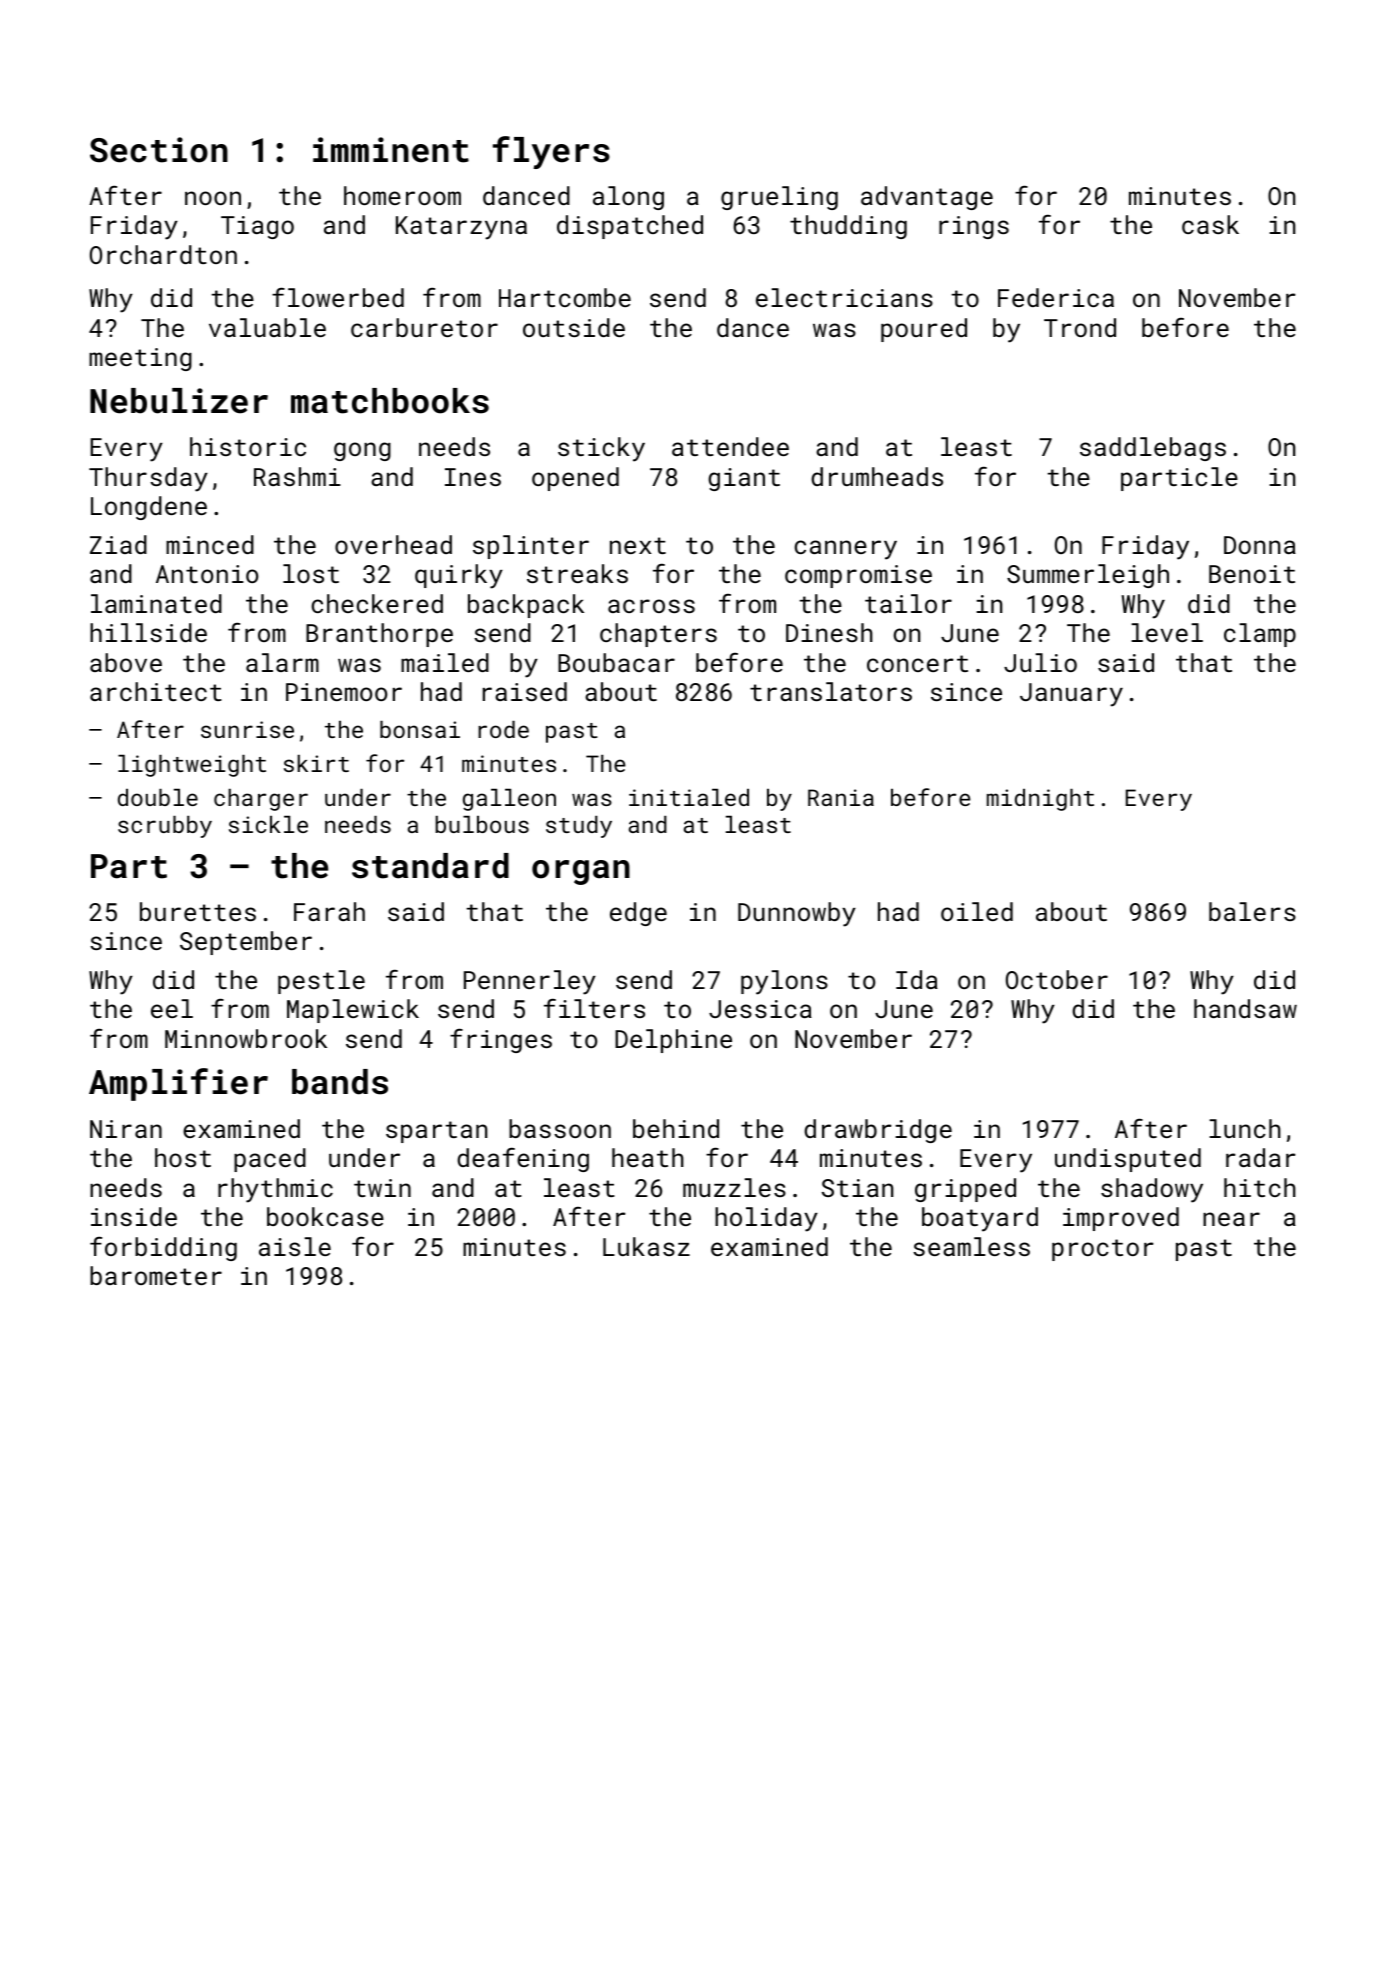 The height and width of the document is (1969, 1386). Describe the element at coordinates (734, 1187) in the document. I see `muzzles` at that location.
